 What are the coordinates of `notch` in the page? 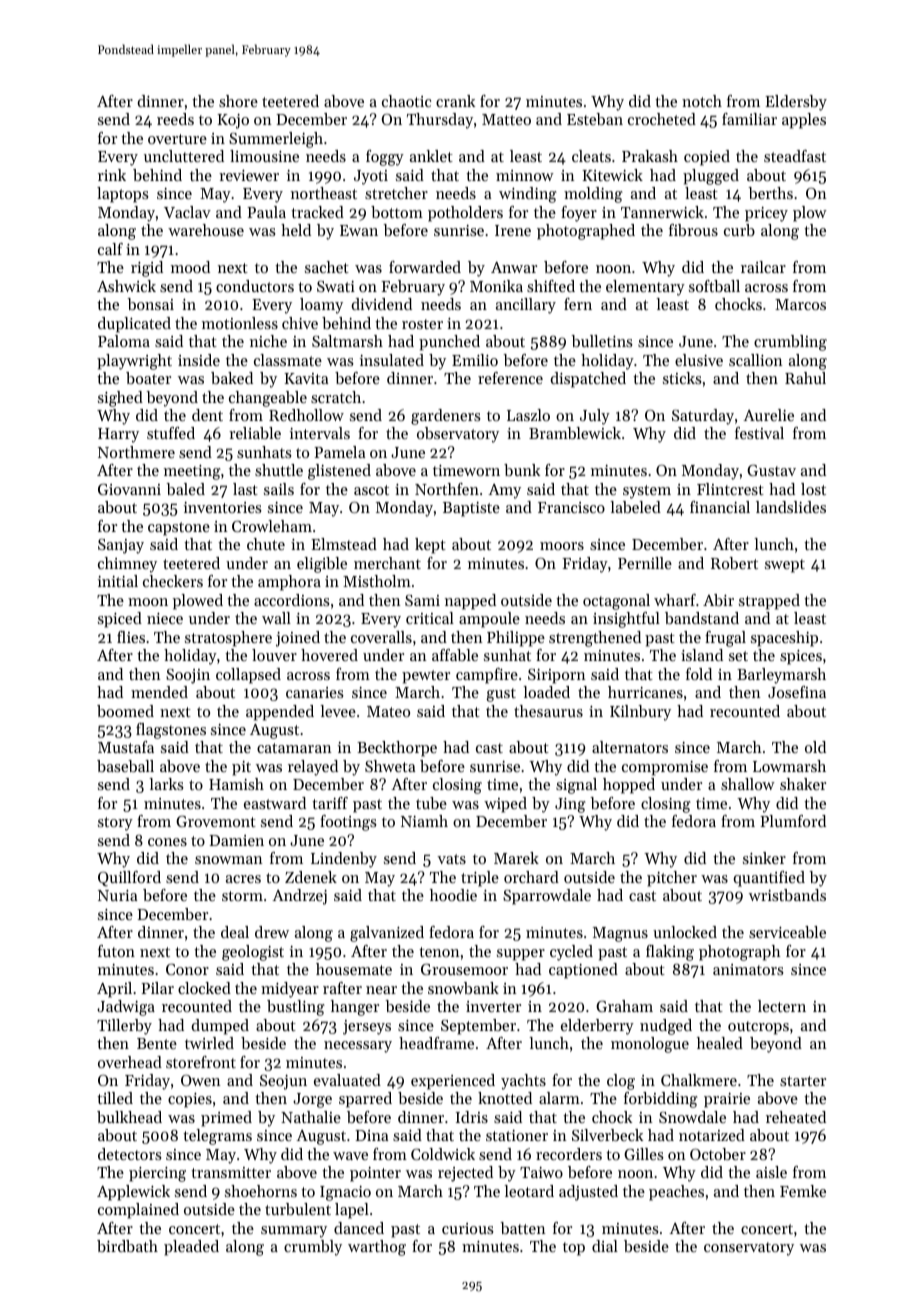 It's located at (702, 101).
